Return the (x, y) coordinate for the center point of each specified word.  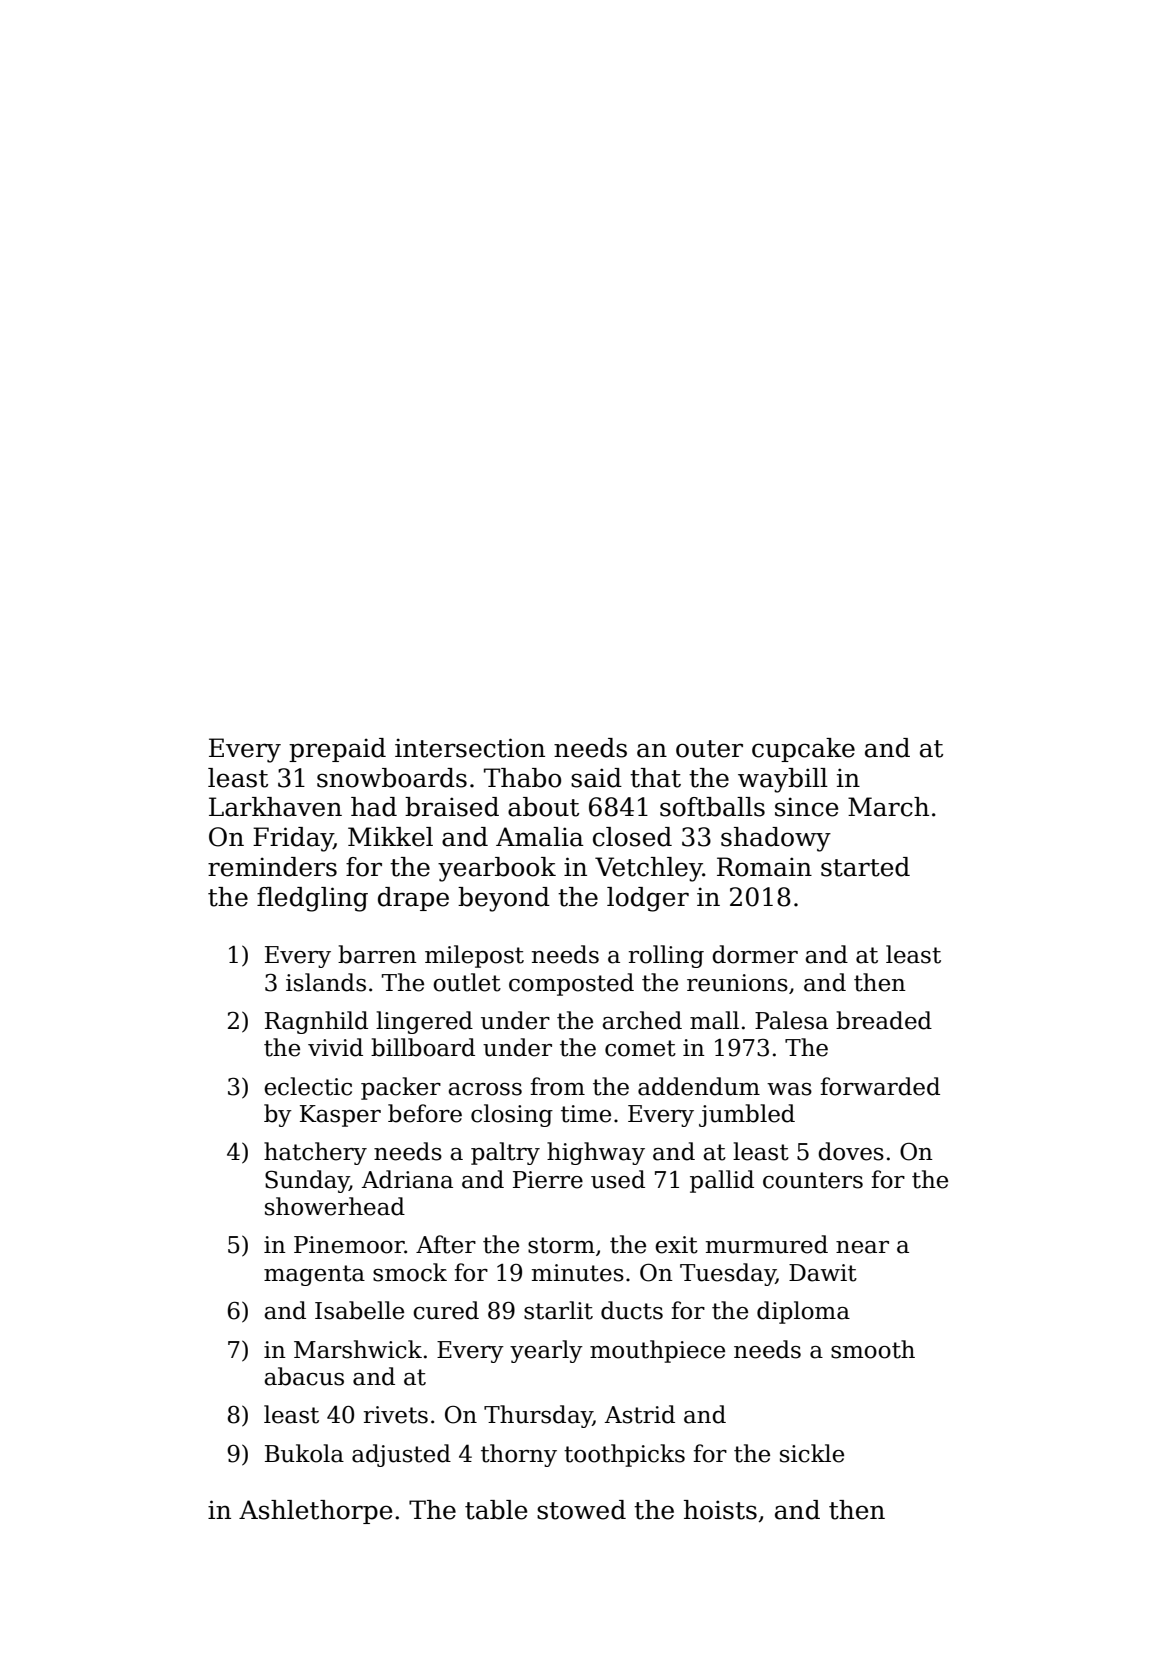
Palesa (791, 1020)
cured (446, 1310)
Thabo (522, 778)
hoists (720, 1510)
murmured (767, 1244)
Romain (764, 867)
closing (512, 1115)
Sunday (307, 1181)
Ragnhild (316, 1022)
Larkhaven (275, 807)
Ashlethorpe (315, 1512)
